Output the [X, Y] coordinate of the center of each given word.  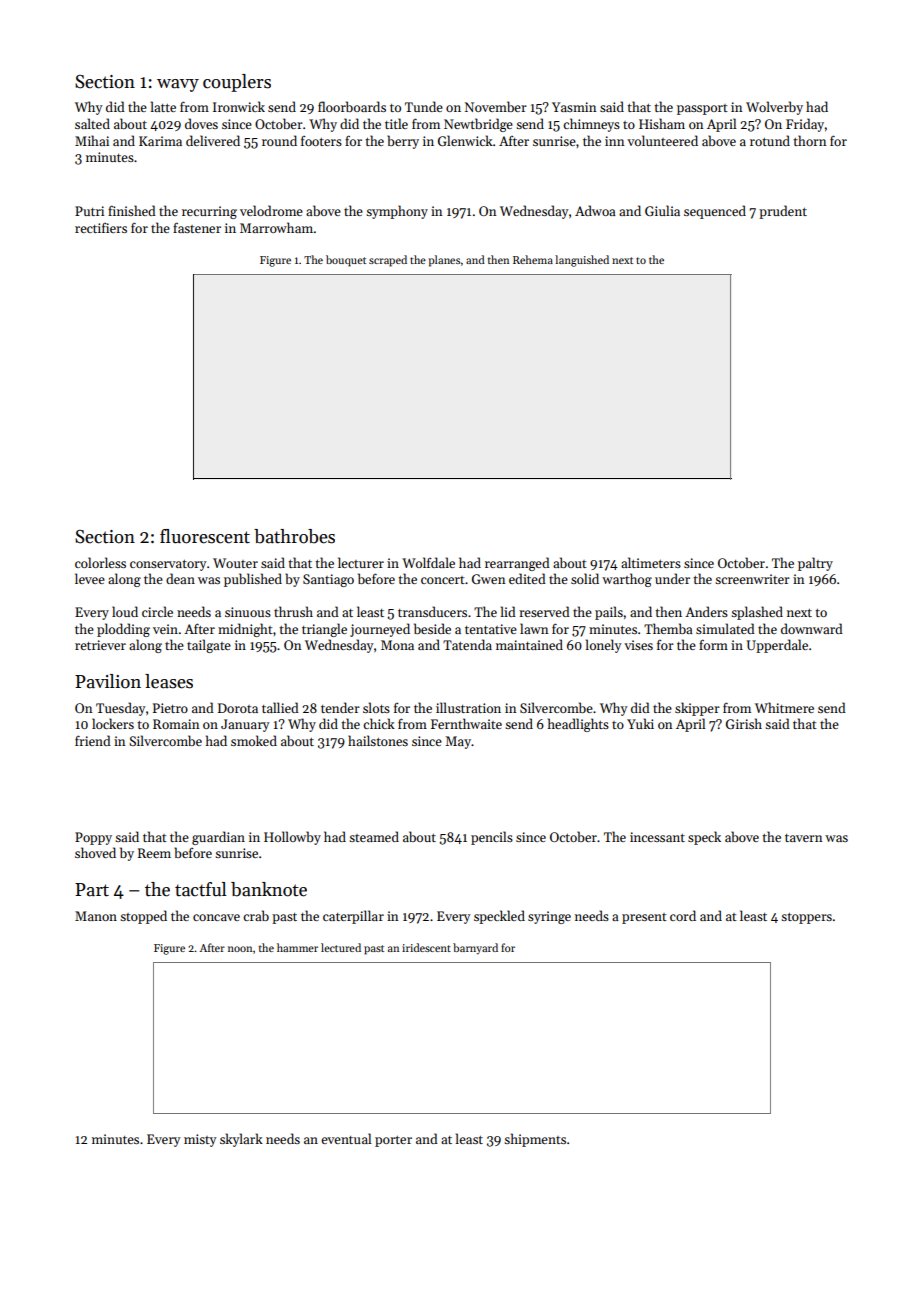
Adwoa [595, 210]
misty [200, 1140]
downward [812, 628]
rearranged [517, 564]
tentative [491, 629]
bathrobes [294, 536]
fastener [197, 227]
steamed [374, 836]
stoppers [806, 918]
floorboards [352, 106]
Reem [154, 853]
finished [132, 210]
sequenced [715, 212]
